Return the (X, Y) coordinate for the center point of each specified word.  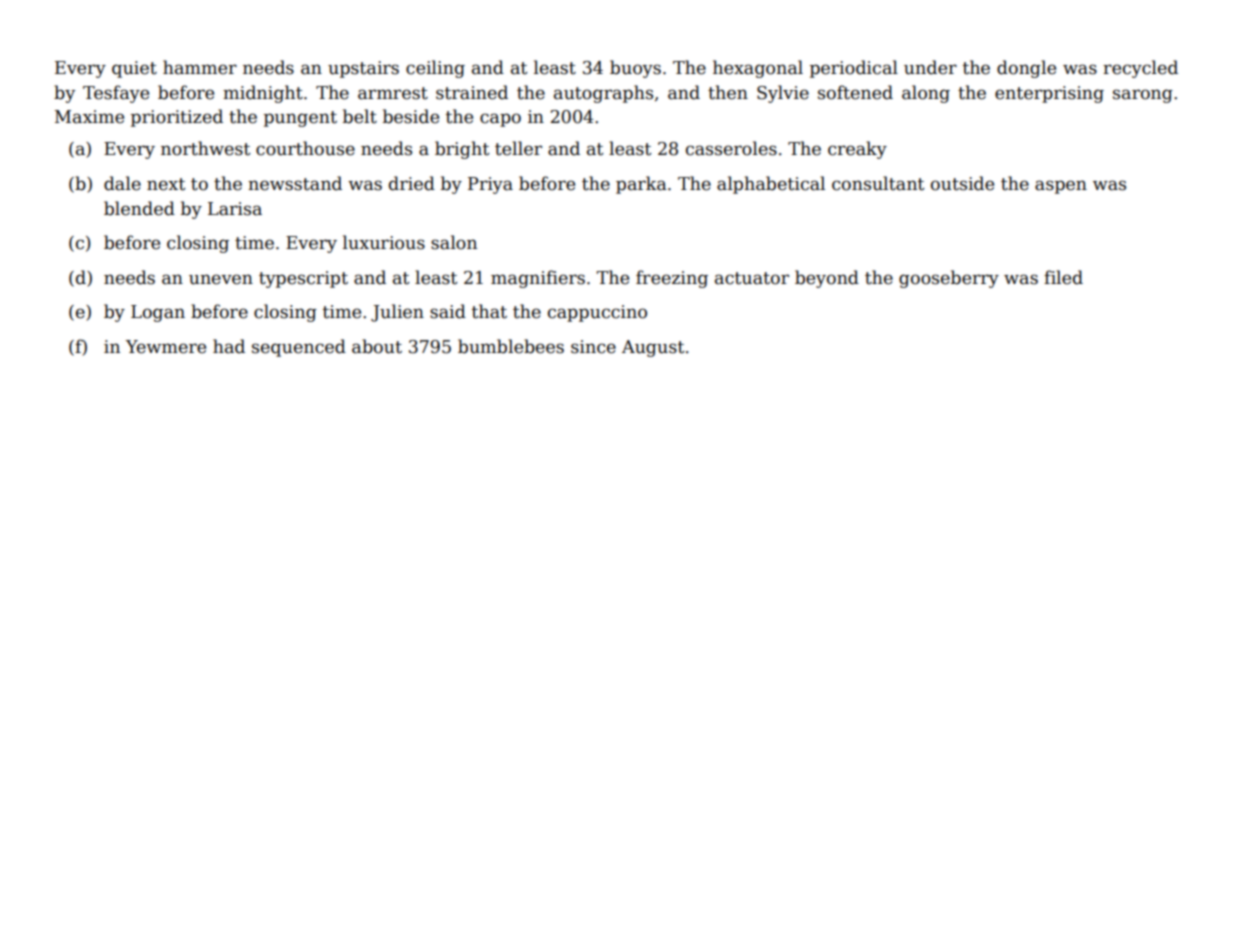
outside (962, 183)
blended (139, 208)
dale (122, 183)
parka (641, 185)
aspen (1061, 187)
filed (1063, 277)
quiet (134, 69)
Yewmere (166, 347)
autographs (603, 94)
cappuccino (597, 313)
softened (855, 92)
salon (454, 242)
